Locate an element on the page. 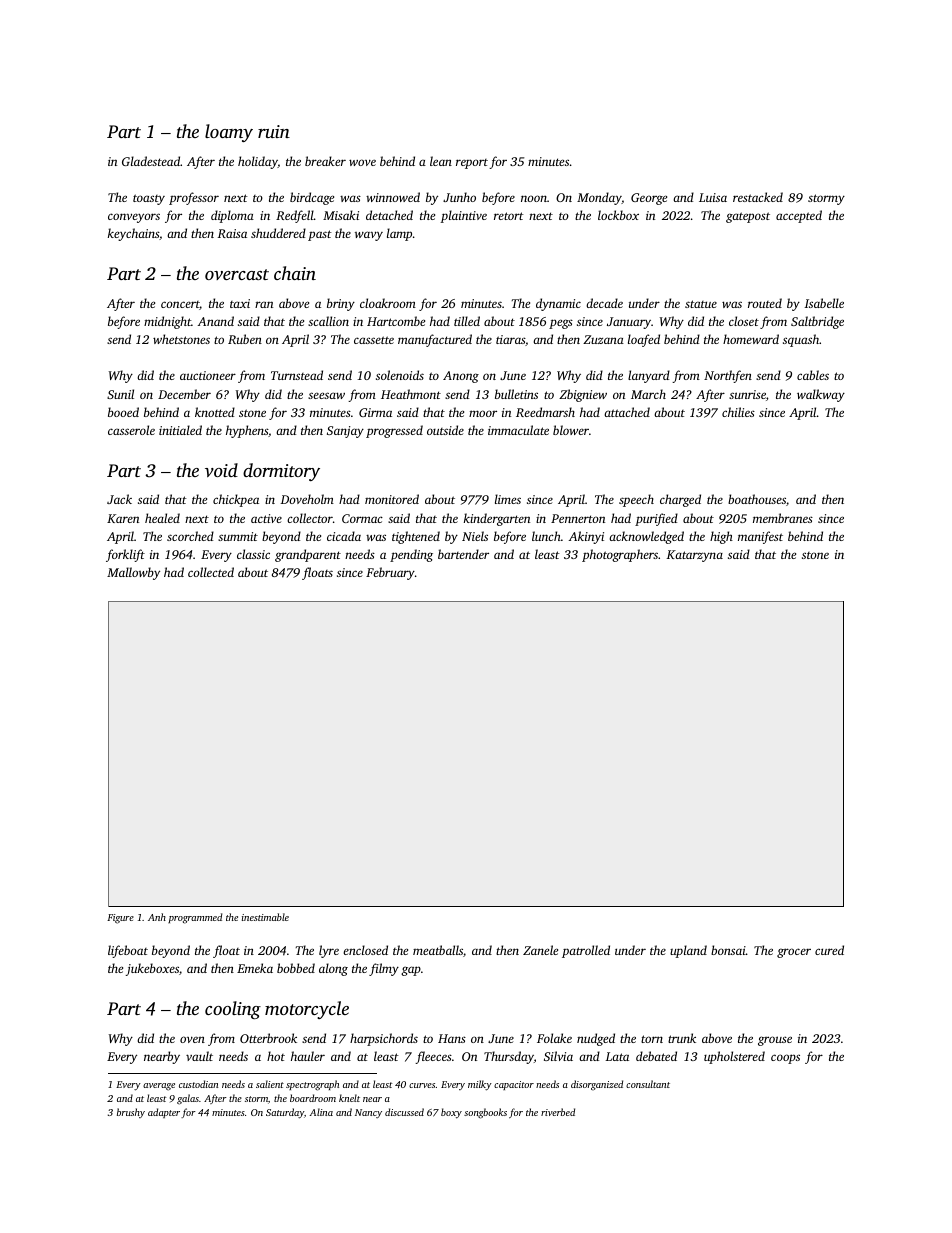 The height and width of the document is (1233, 952). loamy is located at coordinates (229, 133).
